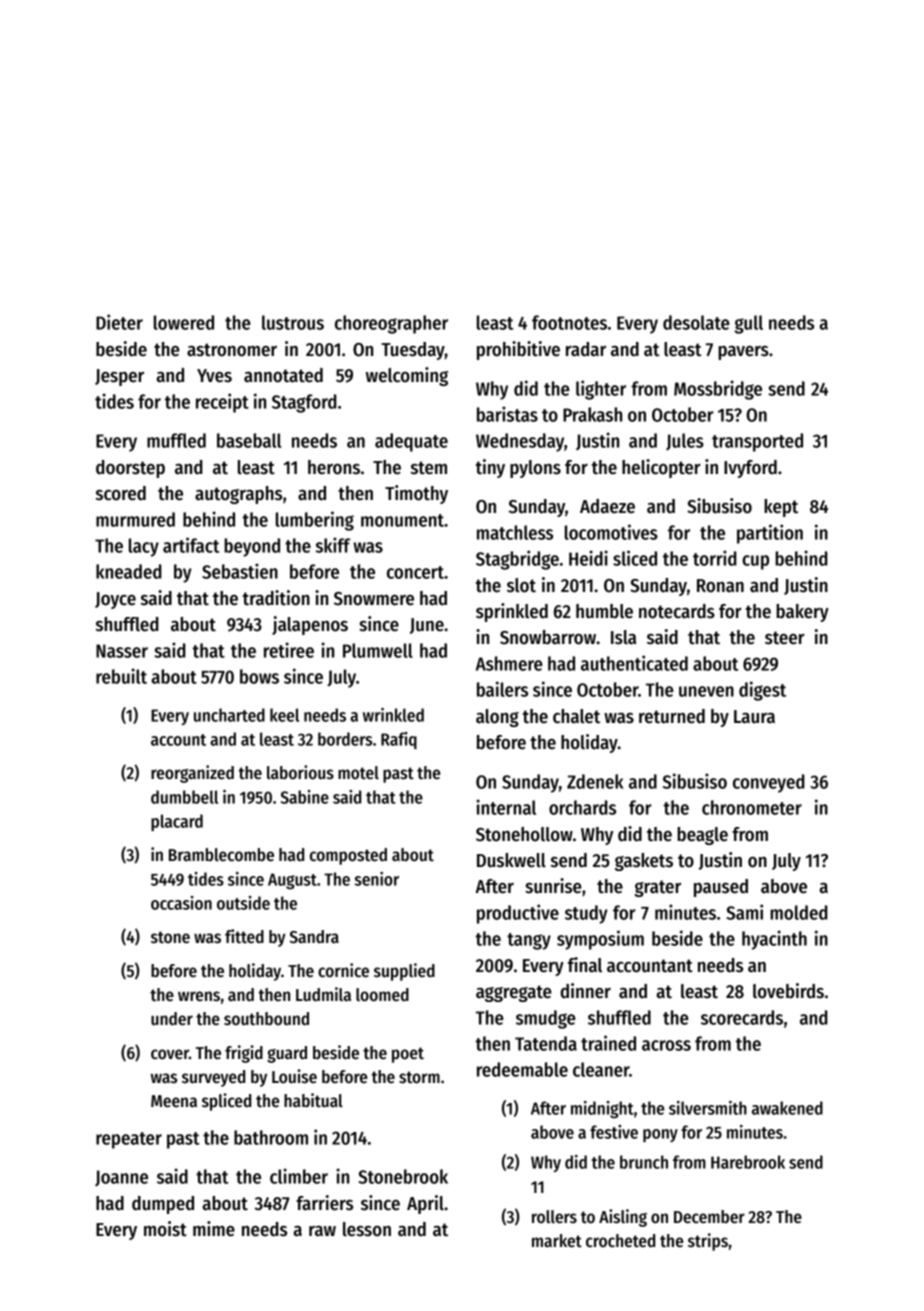  I want to click on Louise, so click(294, 1076).
